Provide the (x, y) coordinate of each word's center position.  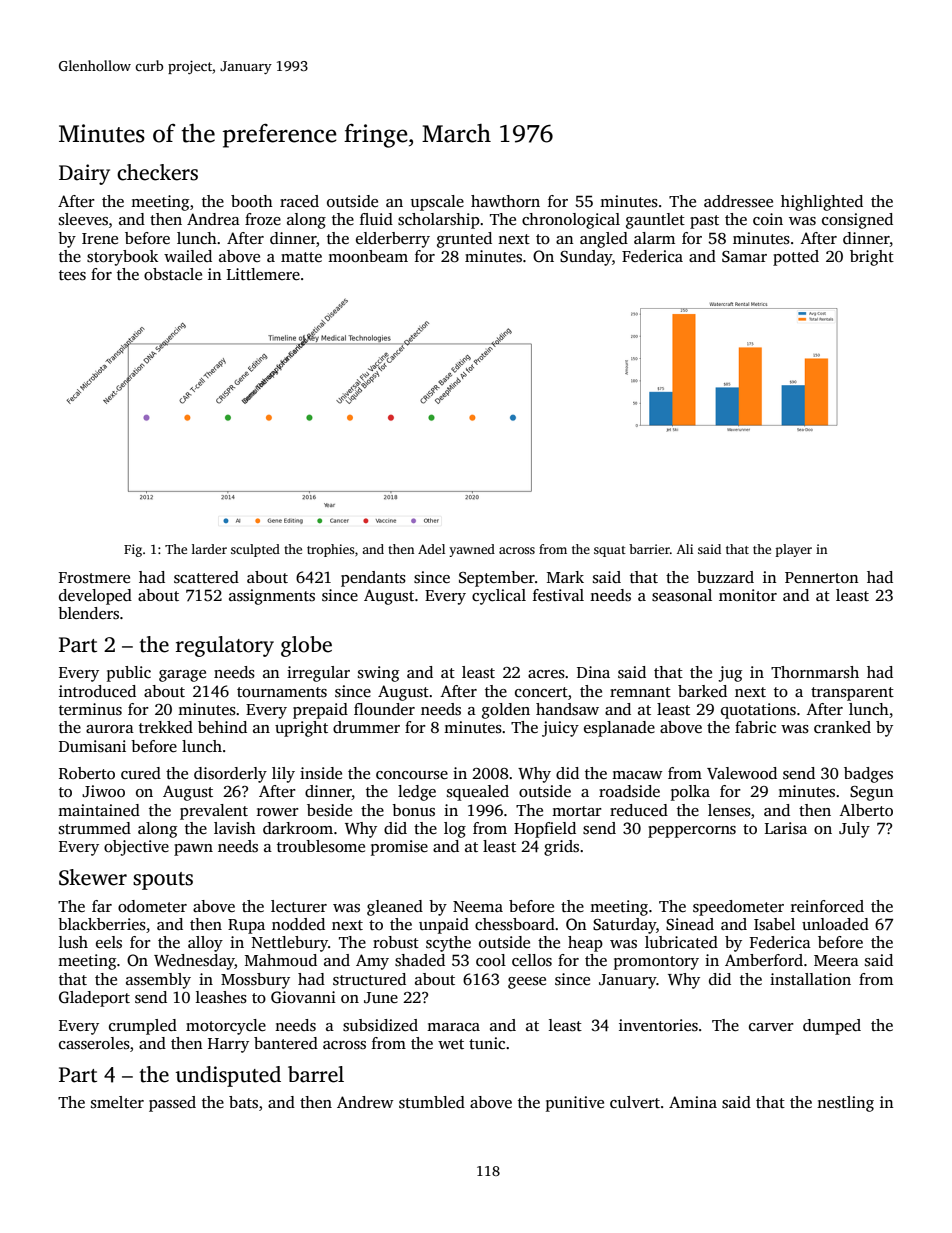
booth (252, 201)
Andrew (365, 1102)
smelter (117, 1102)
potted (796, 258)
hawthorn (505, 201)
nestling (845, 1104)
